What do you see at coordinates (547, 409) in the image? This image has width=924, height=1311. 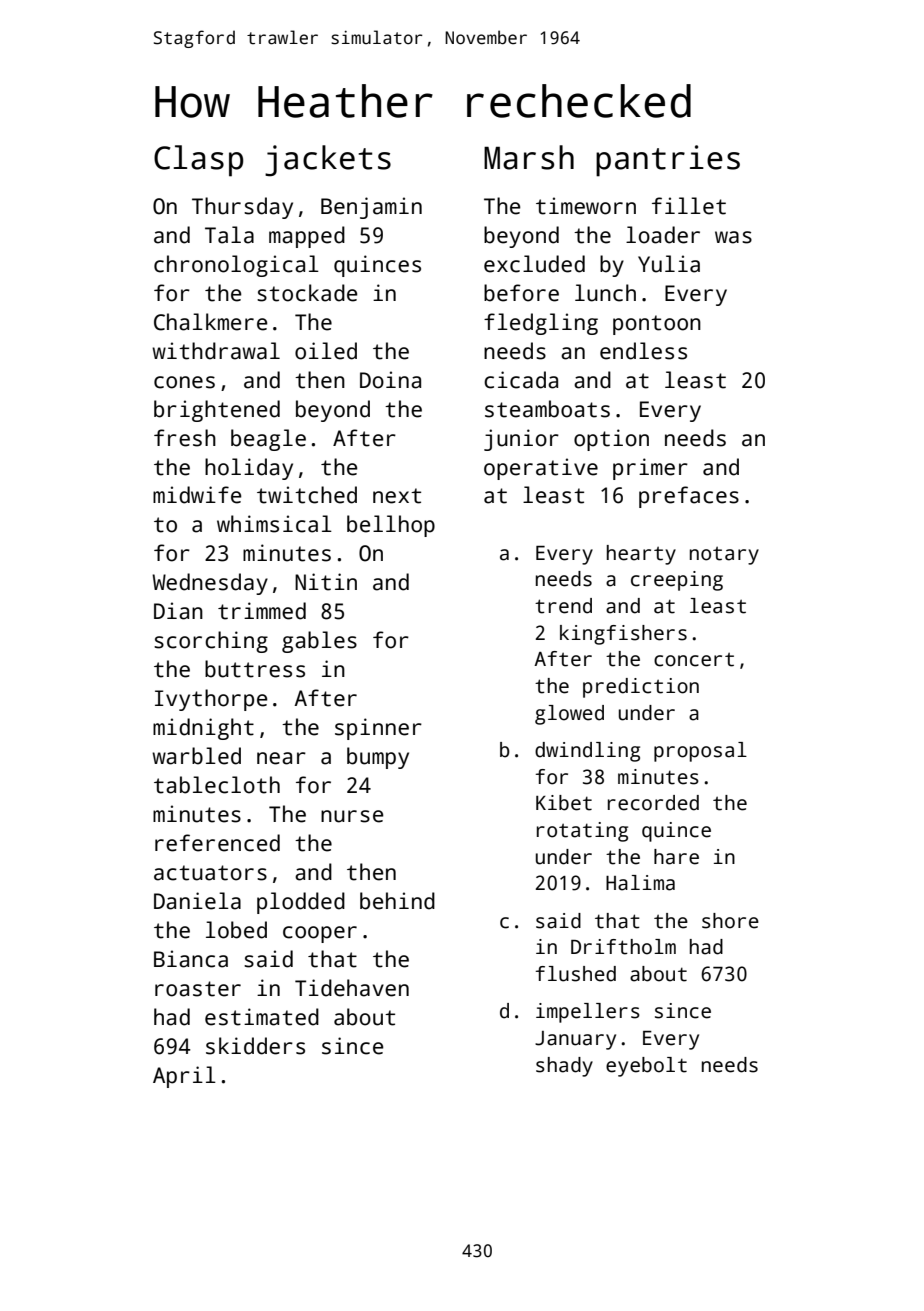 I see `steamboats` at bounding box center [547, 409].
